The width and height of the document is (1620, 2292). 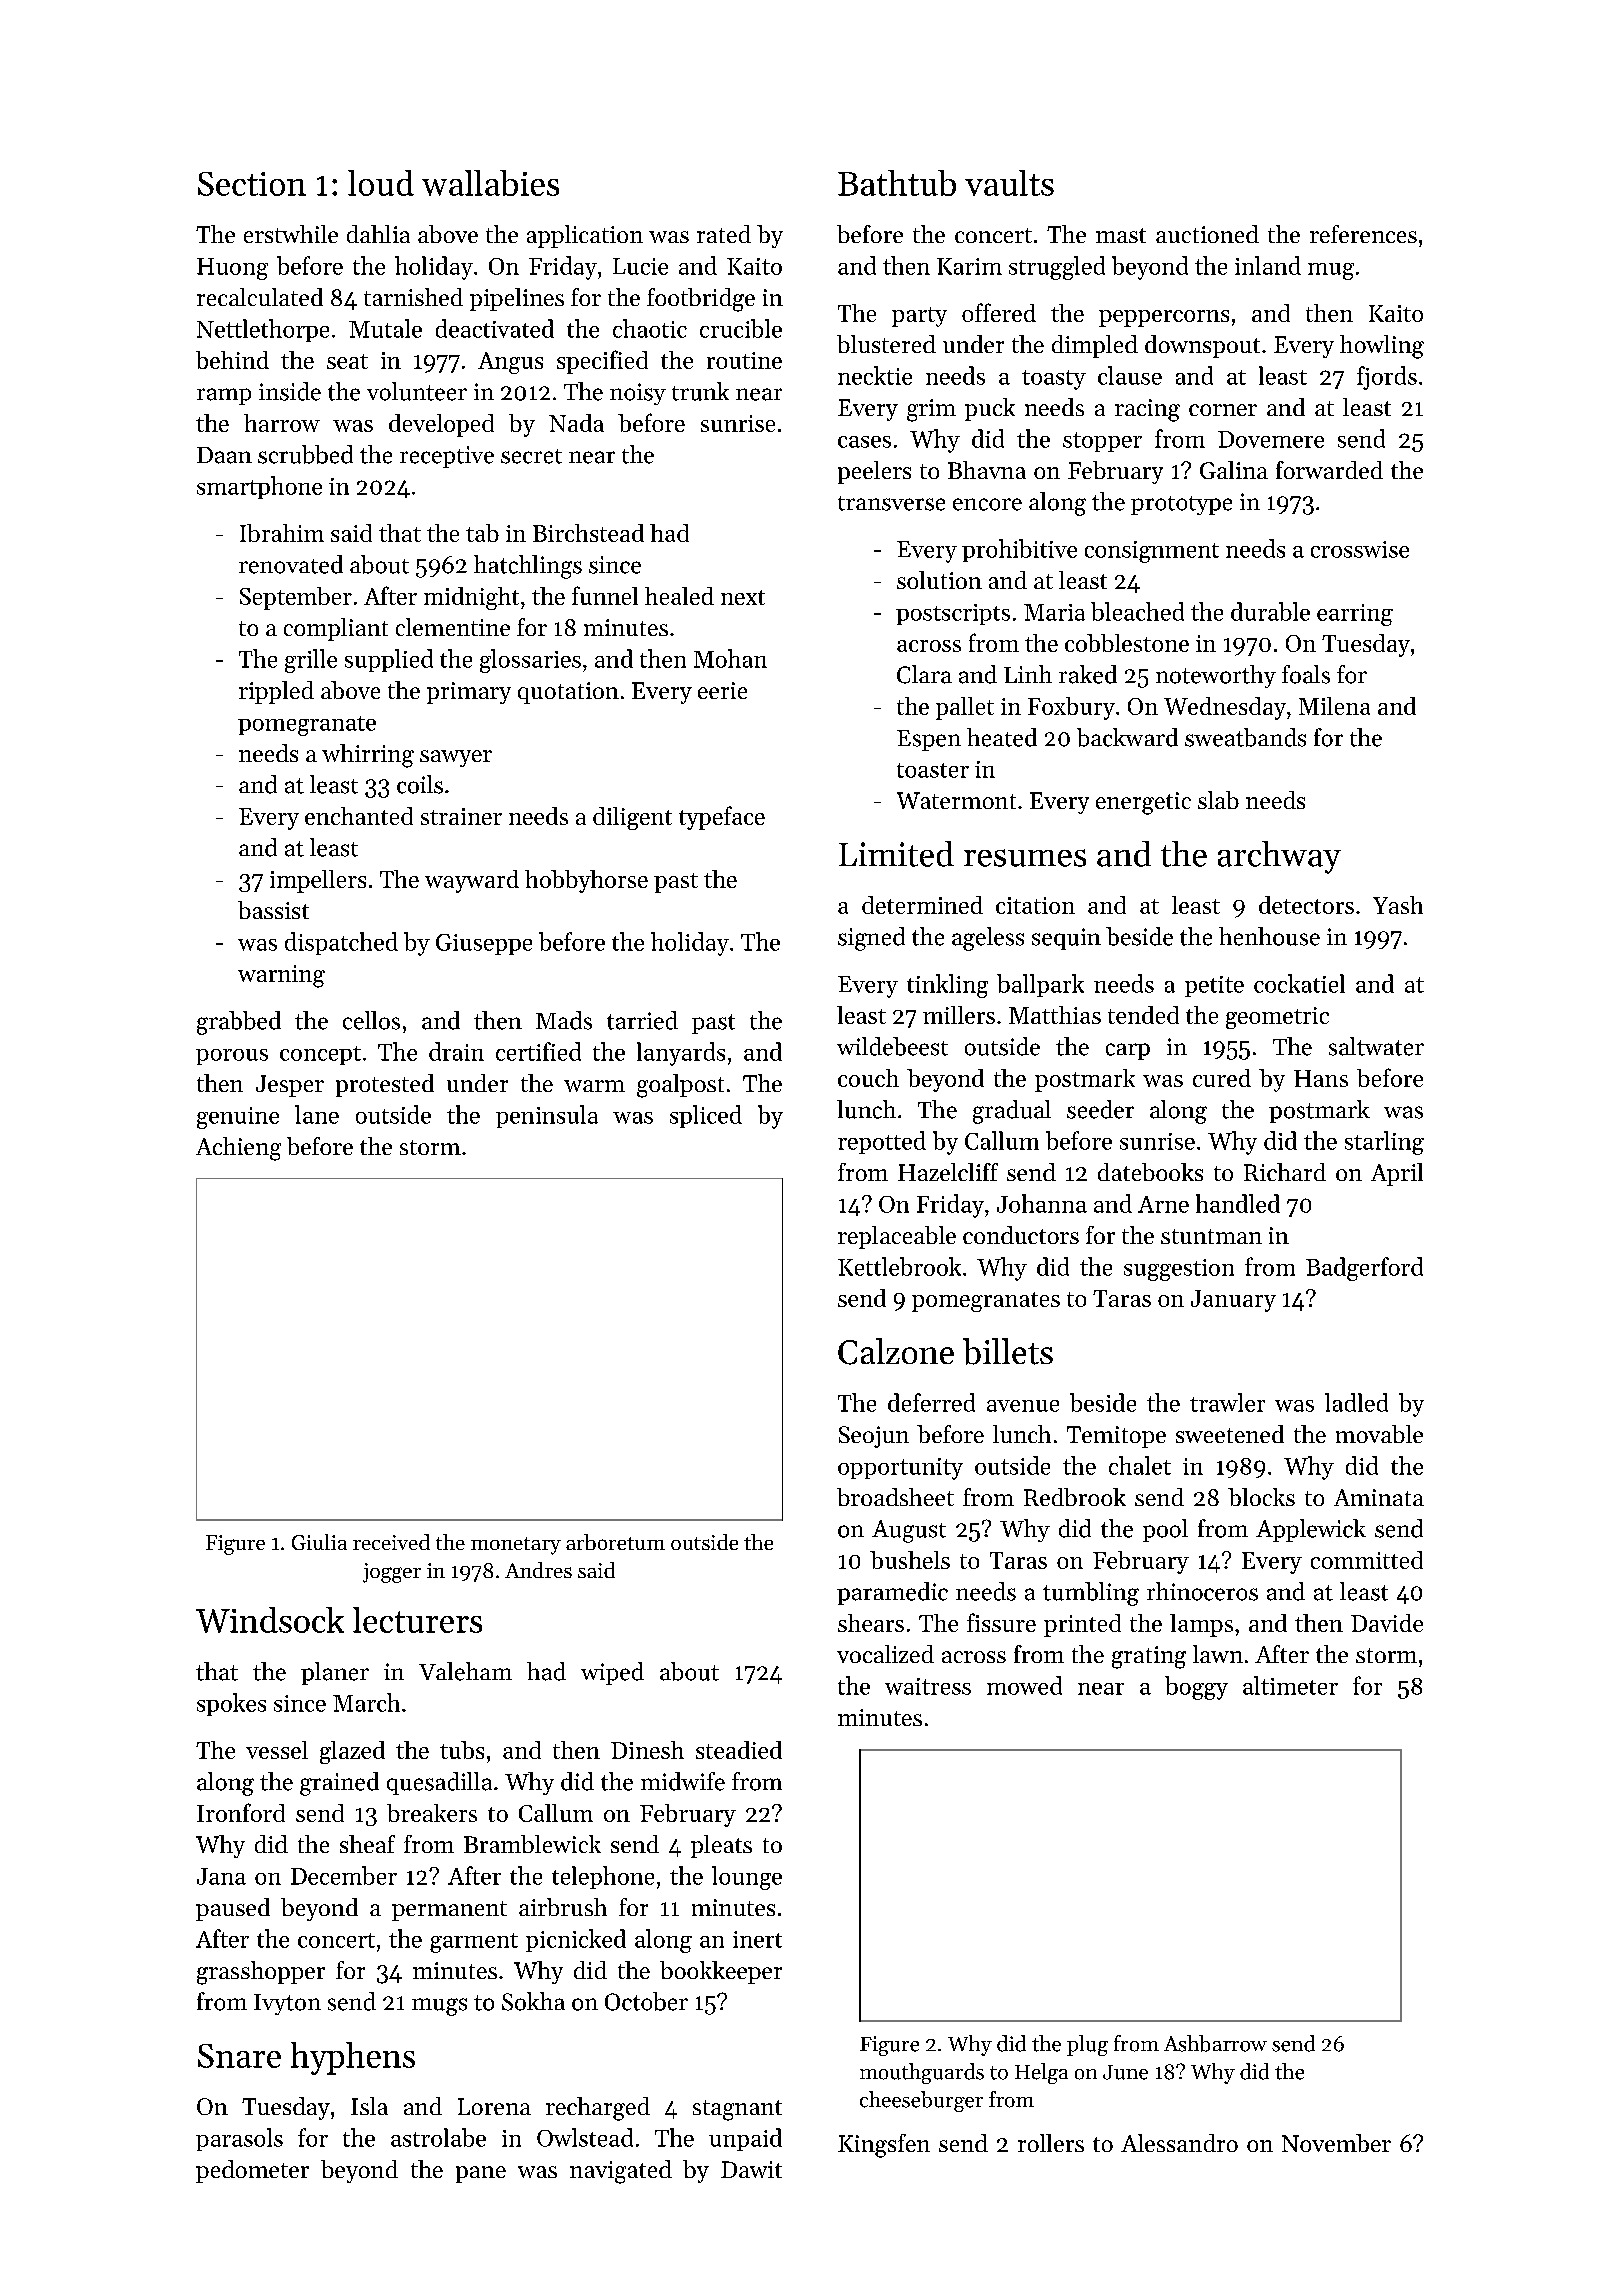 What do you see at coordinates (706, 1116) in the document?
I see `spliced` at bounding box center [706, 1116].
